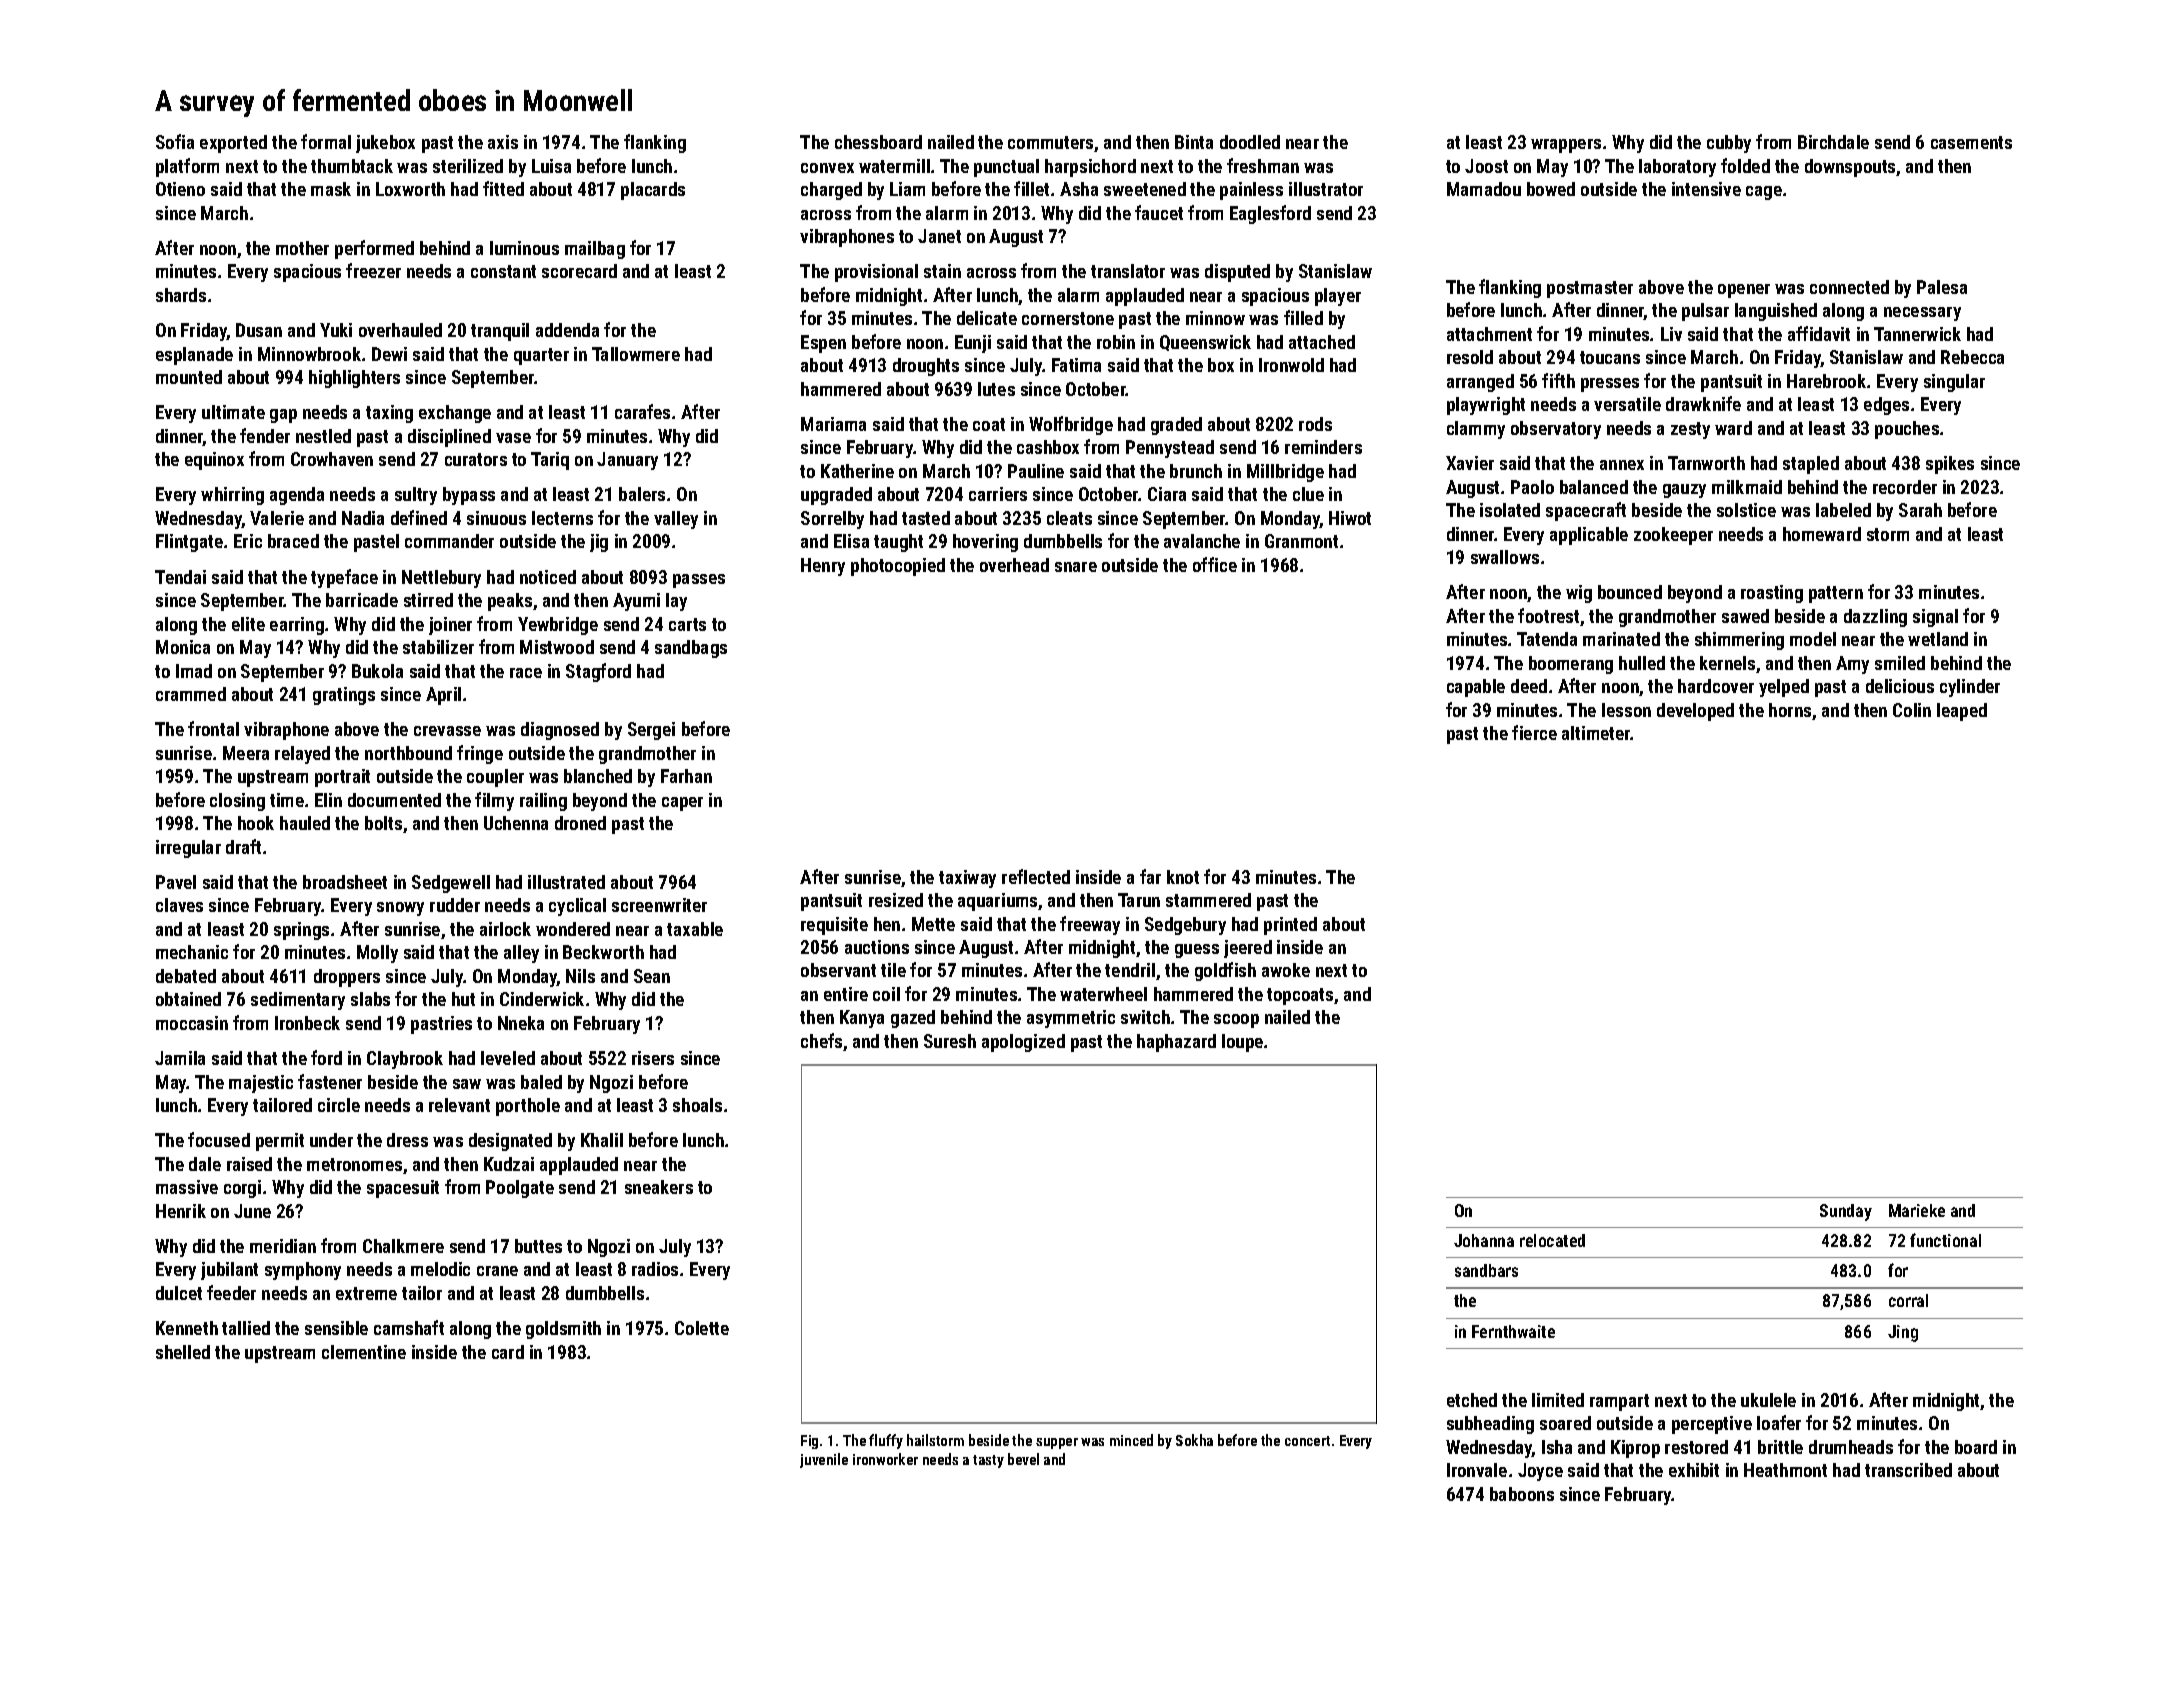 The image size is (2178, 1683). I want to click on broadsheet, so click(345, 882).
